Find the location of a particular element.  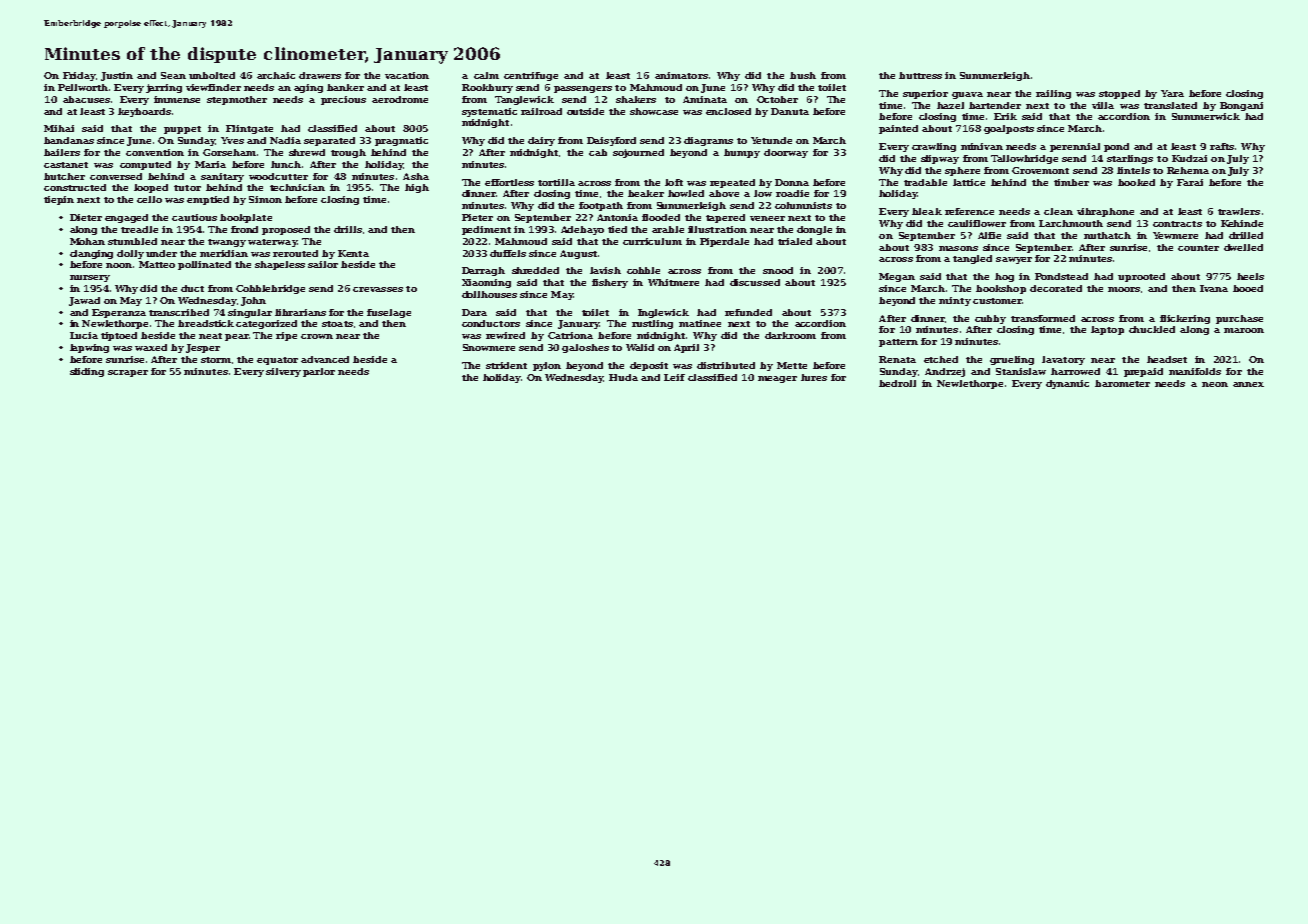

meridian is located at coordinates (224, 253).
